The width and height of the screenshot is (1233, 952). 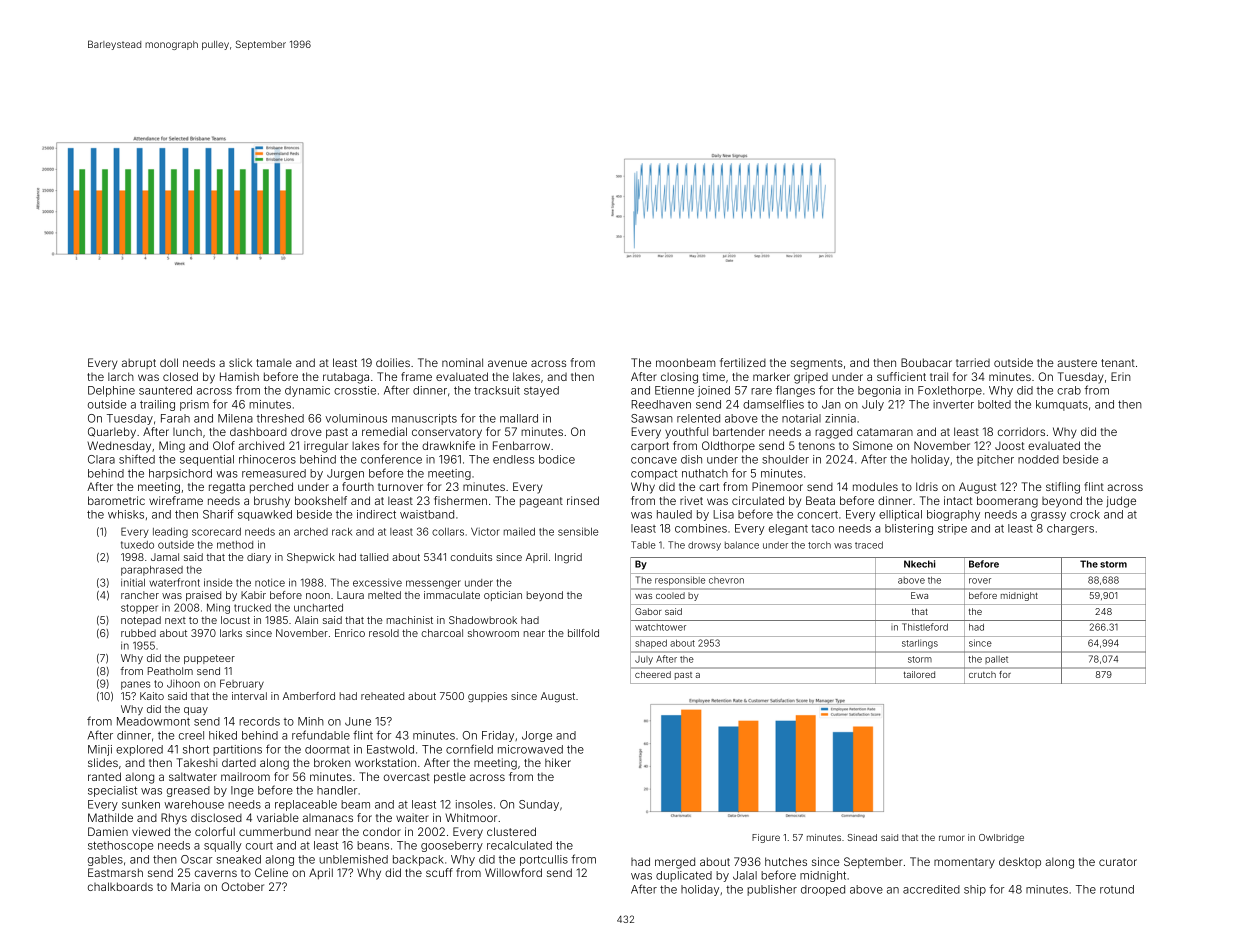 I want to click on indirect, so click(x=376, y=514).
